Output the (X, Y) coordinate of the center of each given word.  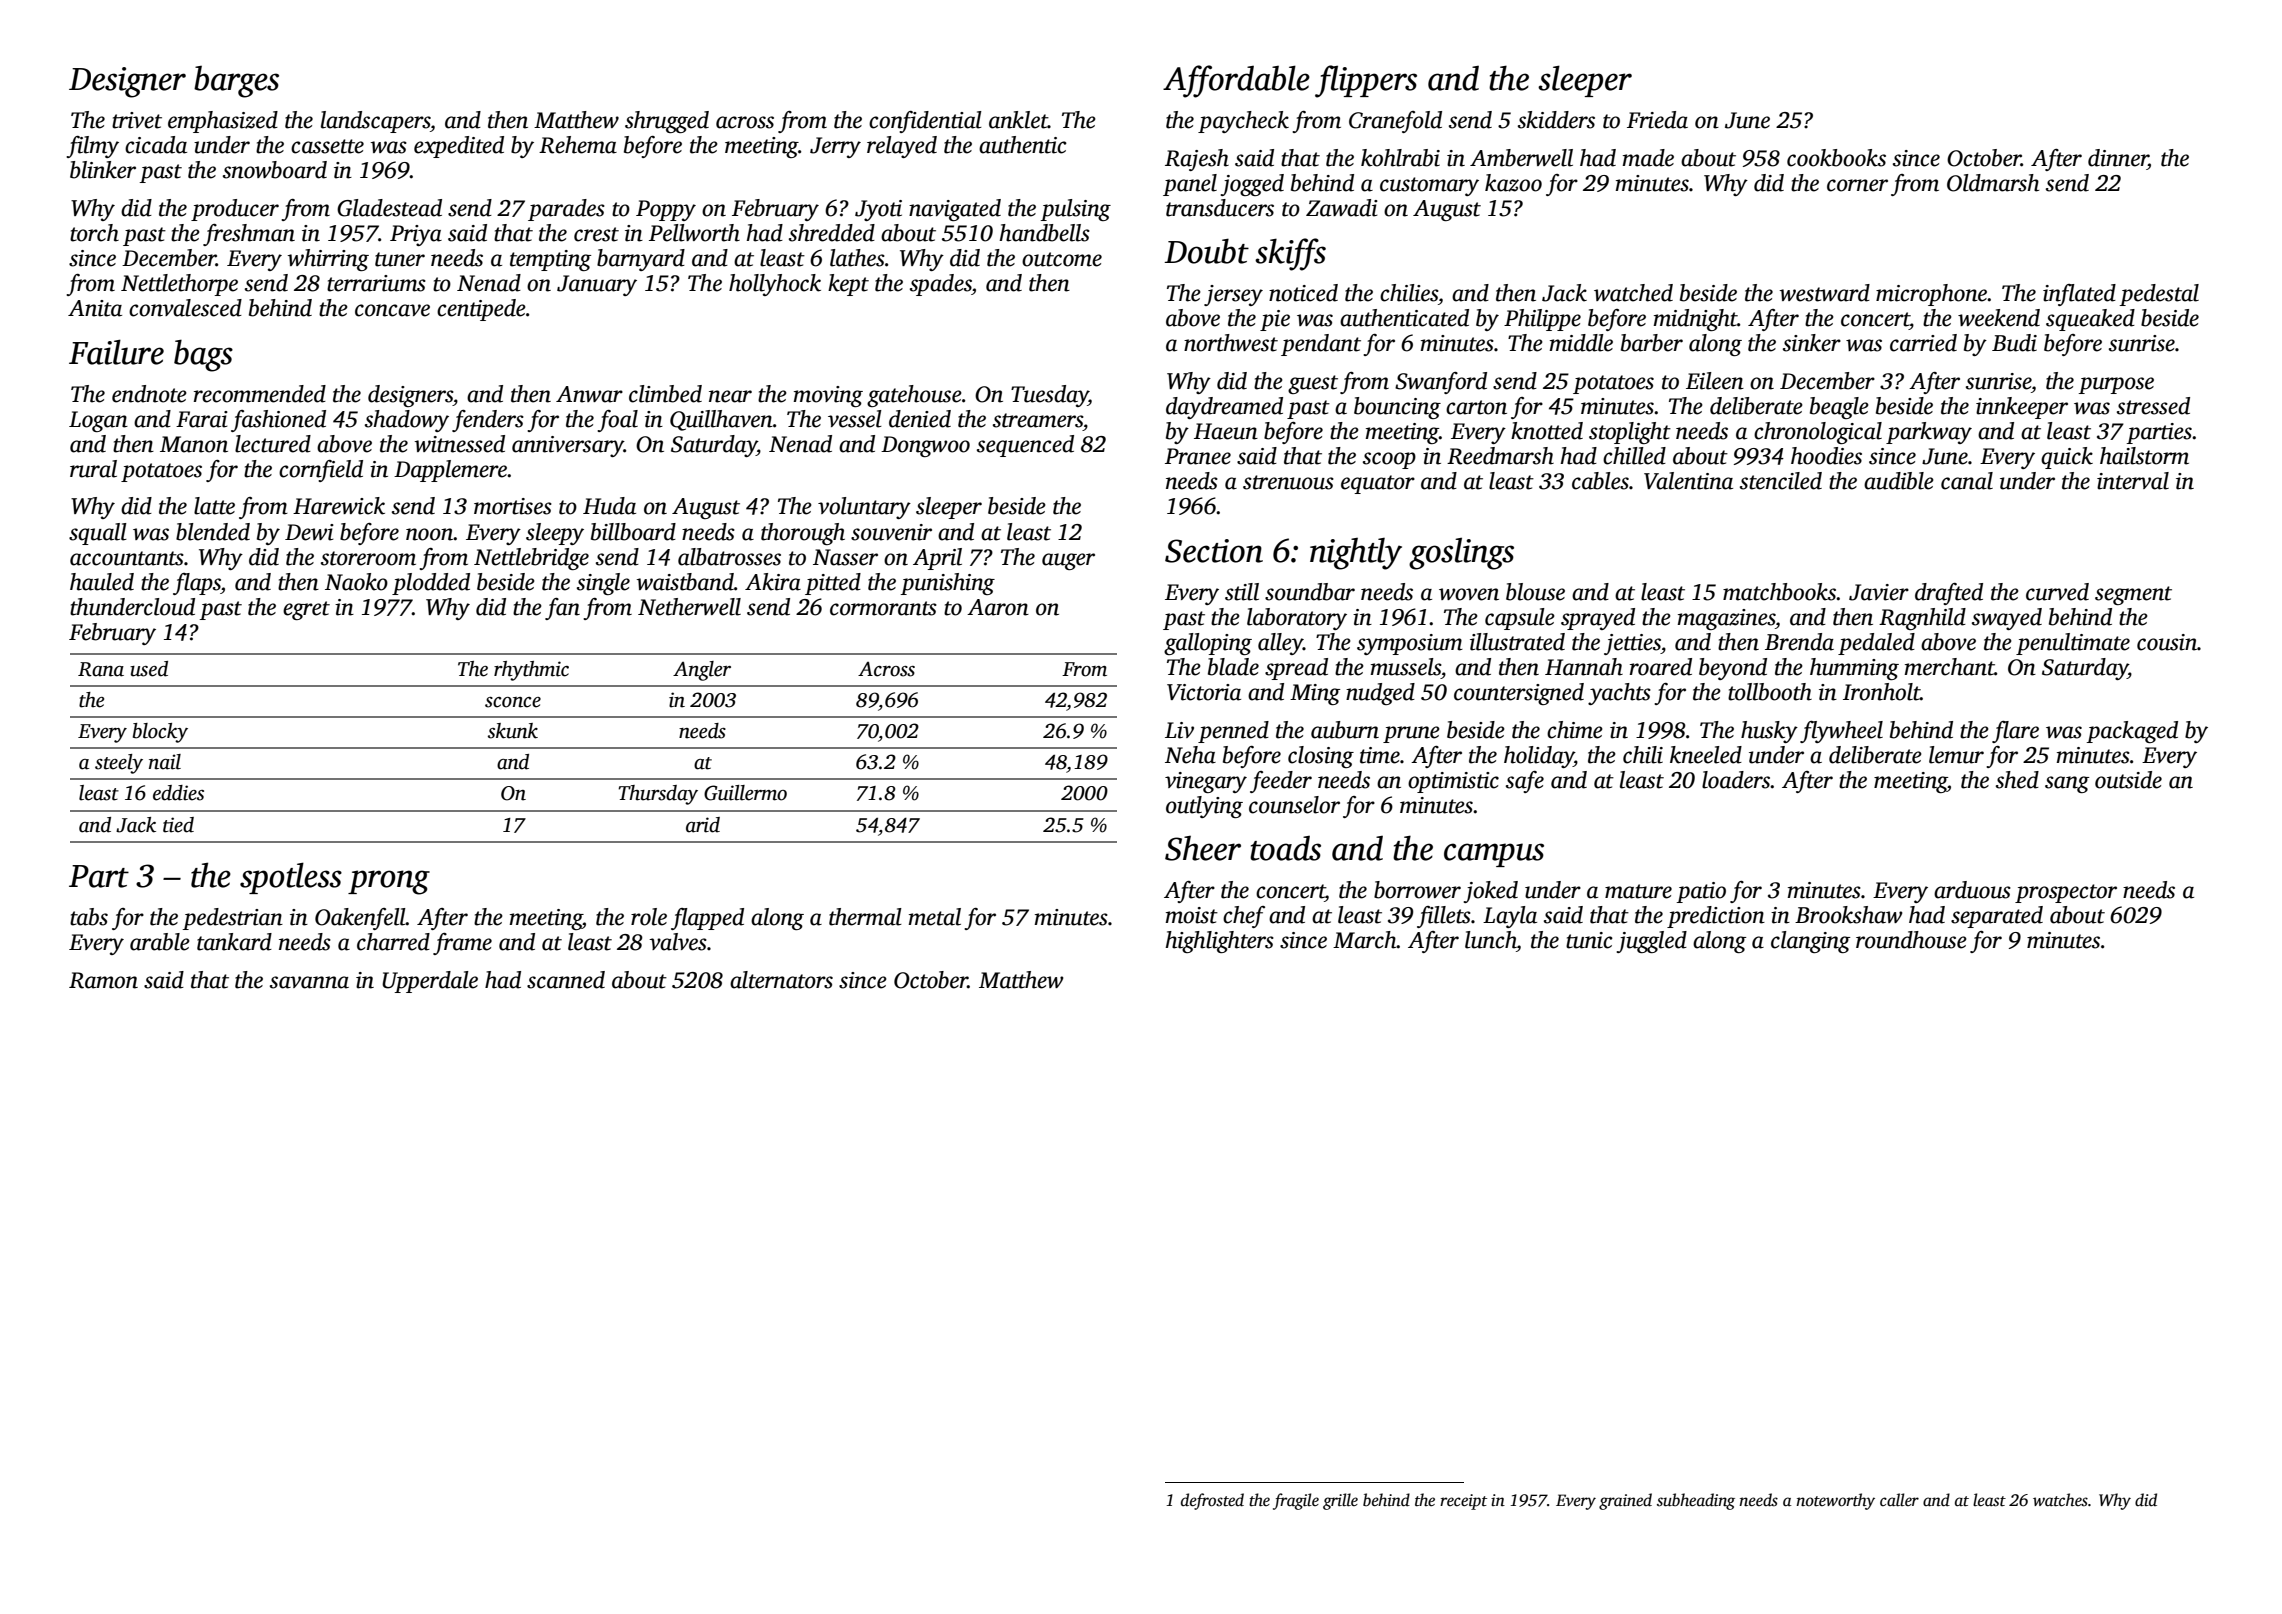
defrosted (1212, 1501)
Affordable (1236, 81)
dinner (2118, 158)
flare (2015, 732)
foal (617, 421)
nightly (1356, 554)
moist (1192, 915)
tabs (89, 917)
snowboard (275, 170)
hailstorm (2144, 456)
